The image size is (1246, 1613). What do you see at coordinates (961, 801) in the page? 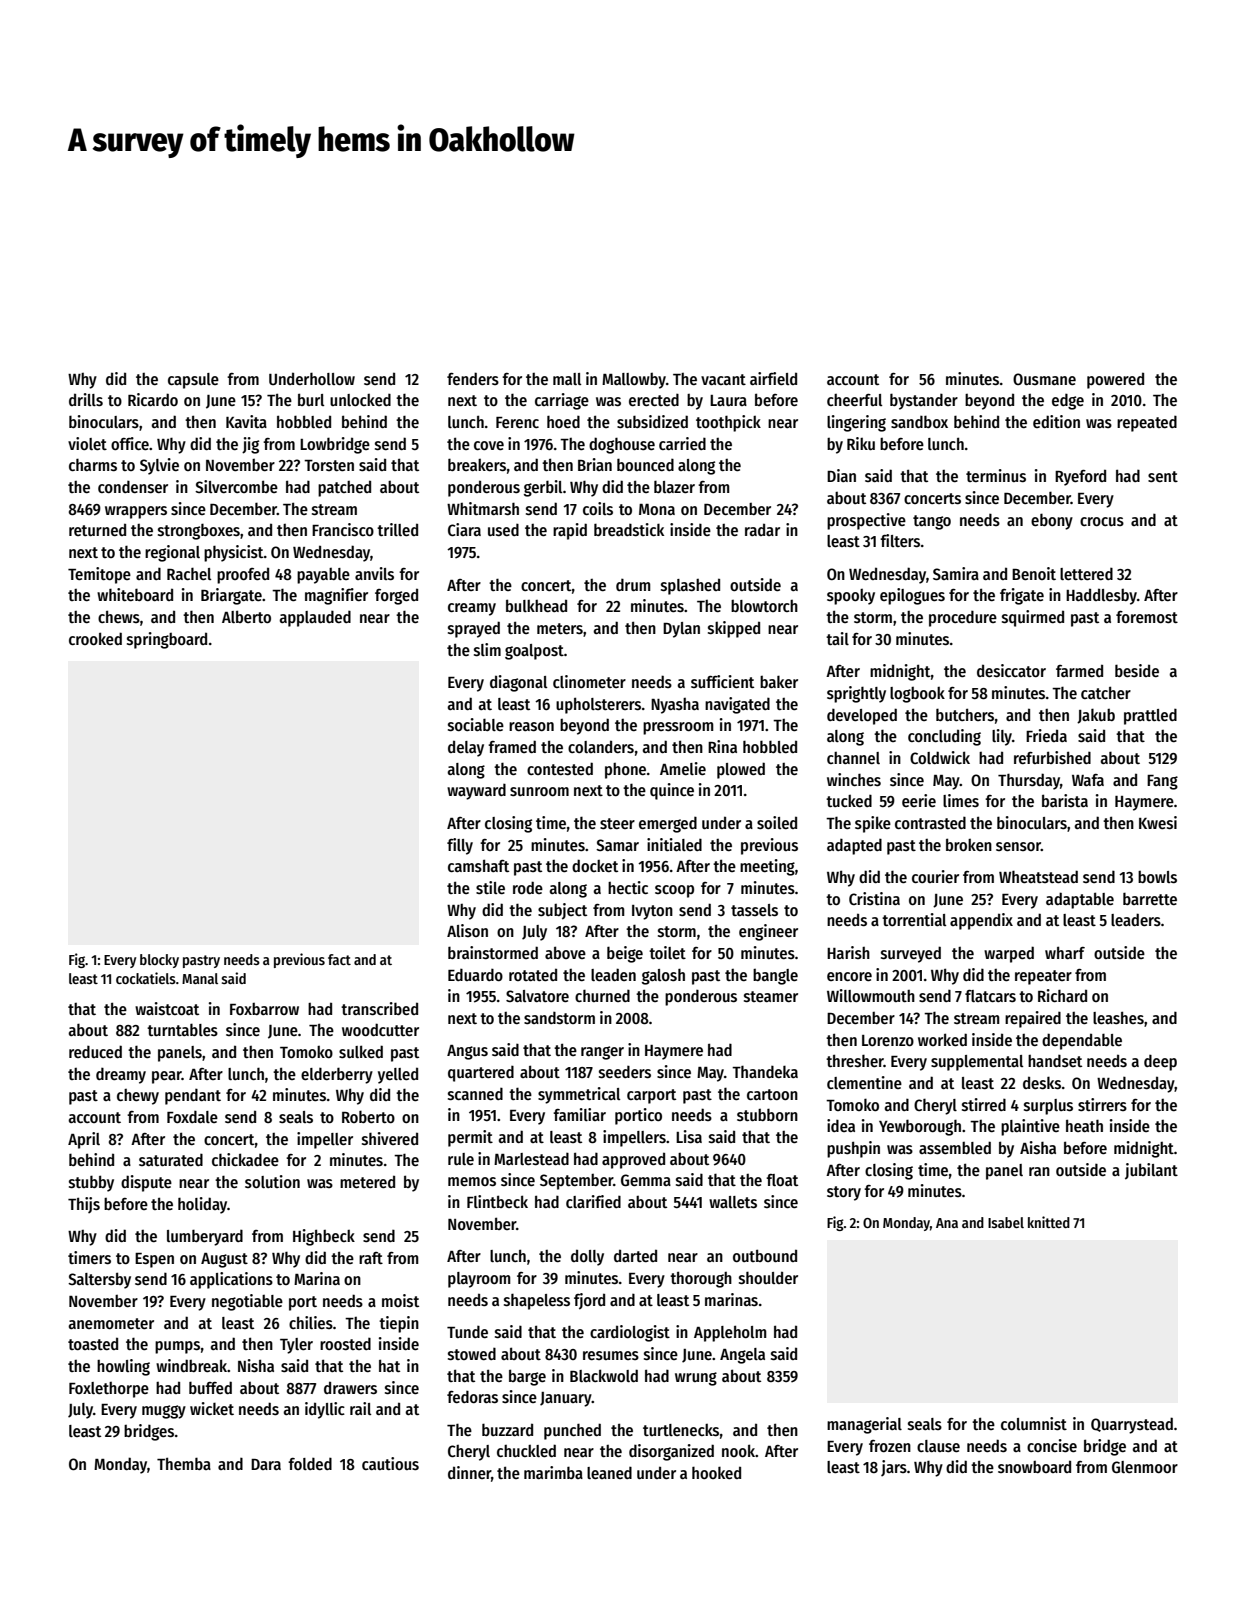
I see `limes` at bounding box center [961, 801].
